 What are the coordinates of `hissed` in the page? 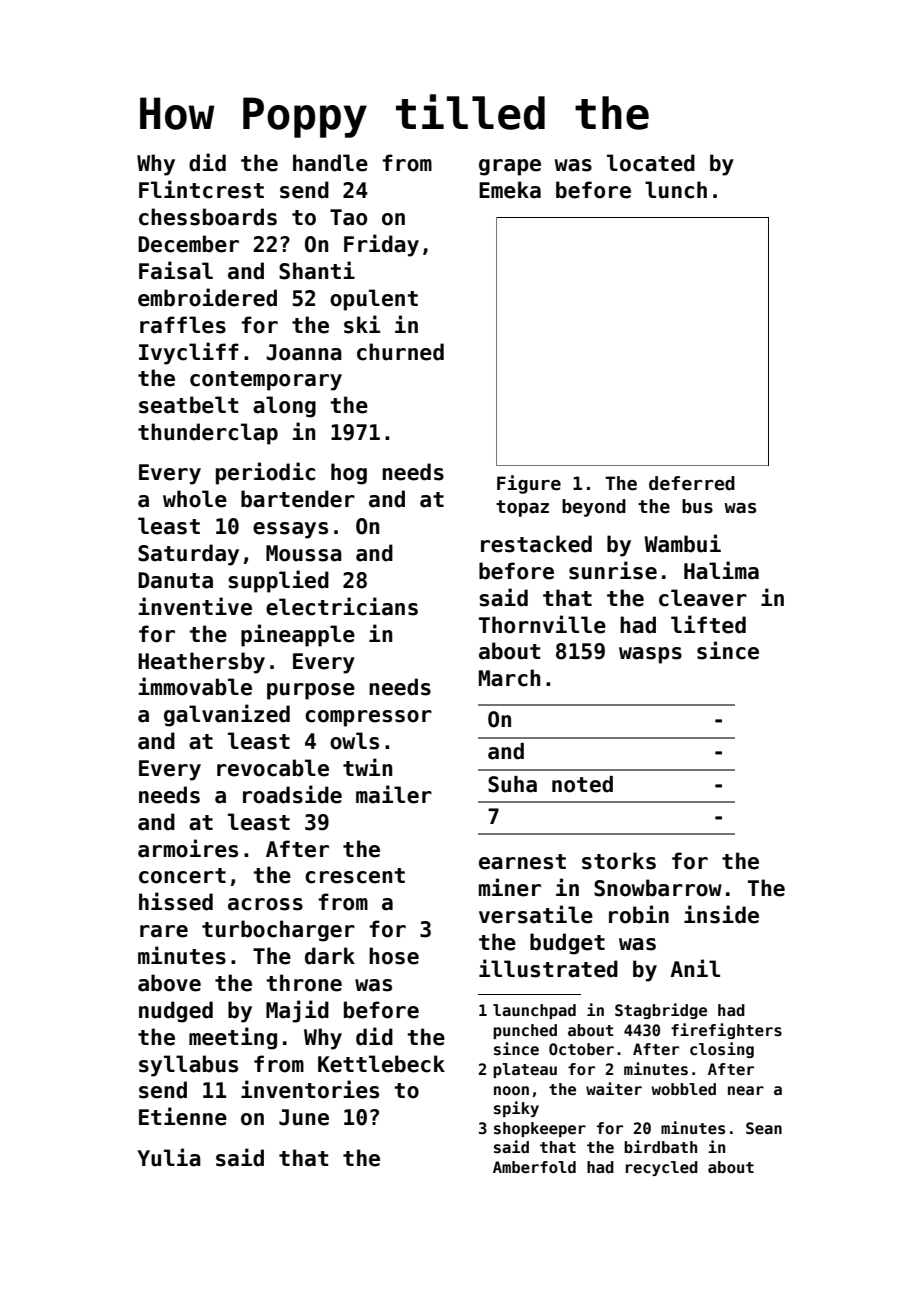 It's located at (176, 901).
